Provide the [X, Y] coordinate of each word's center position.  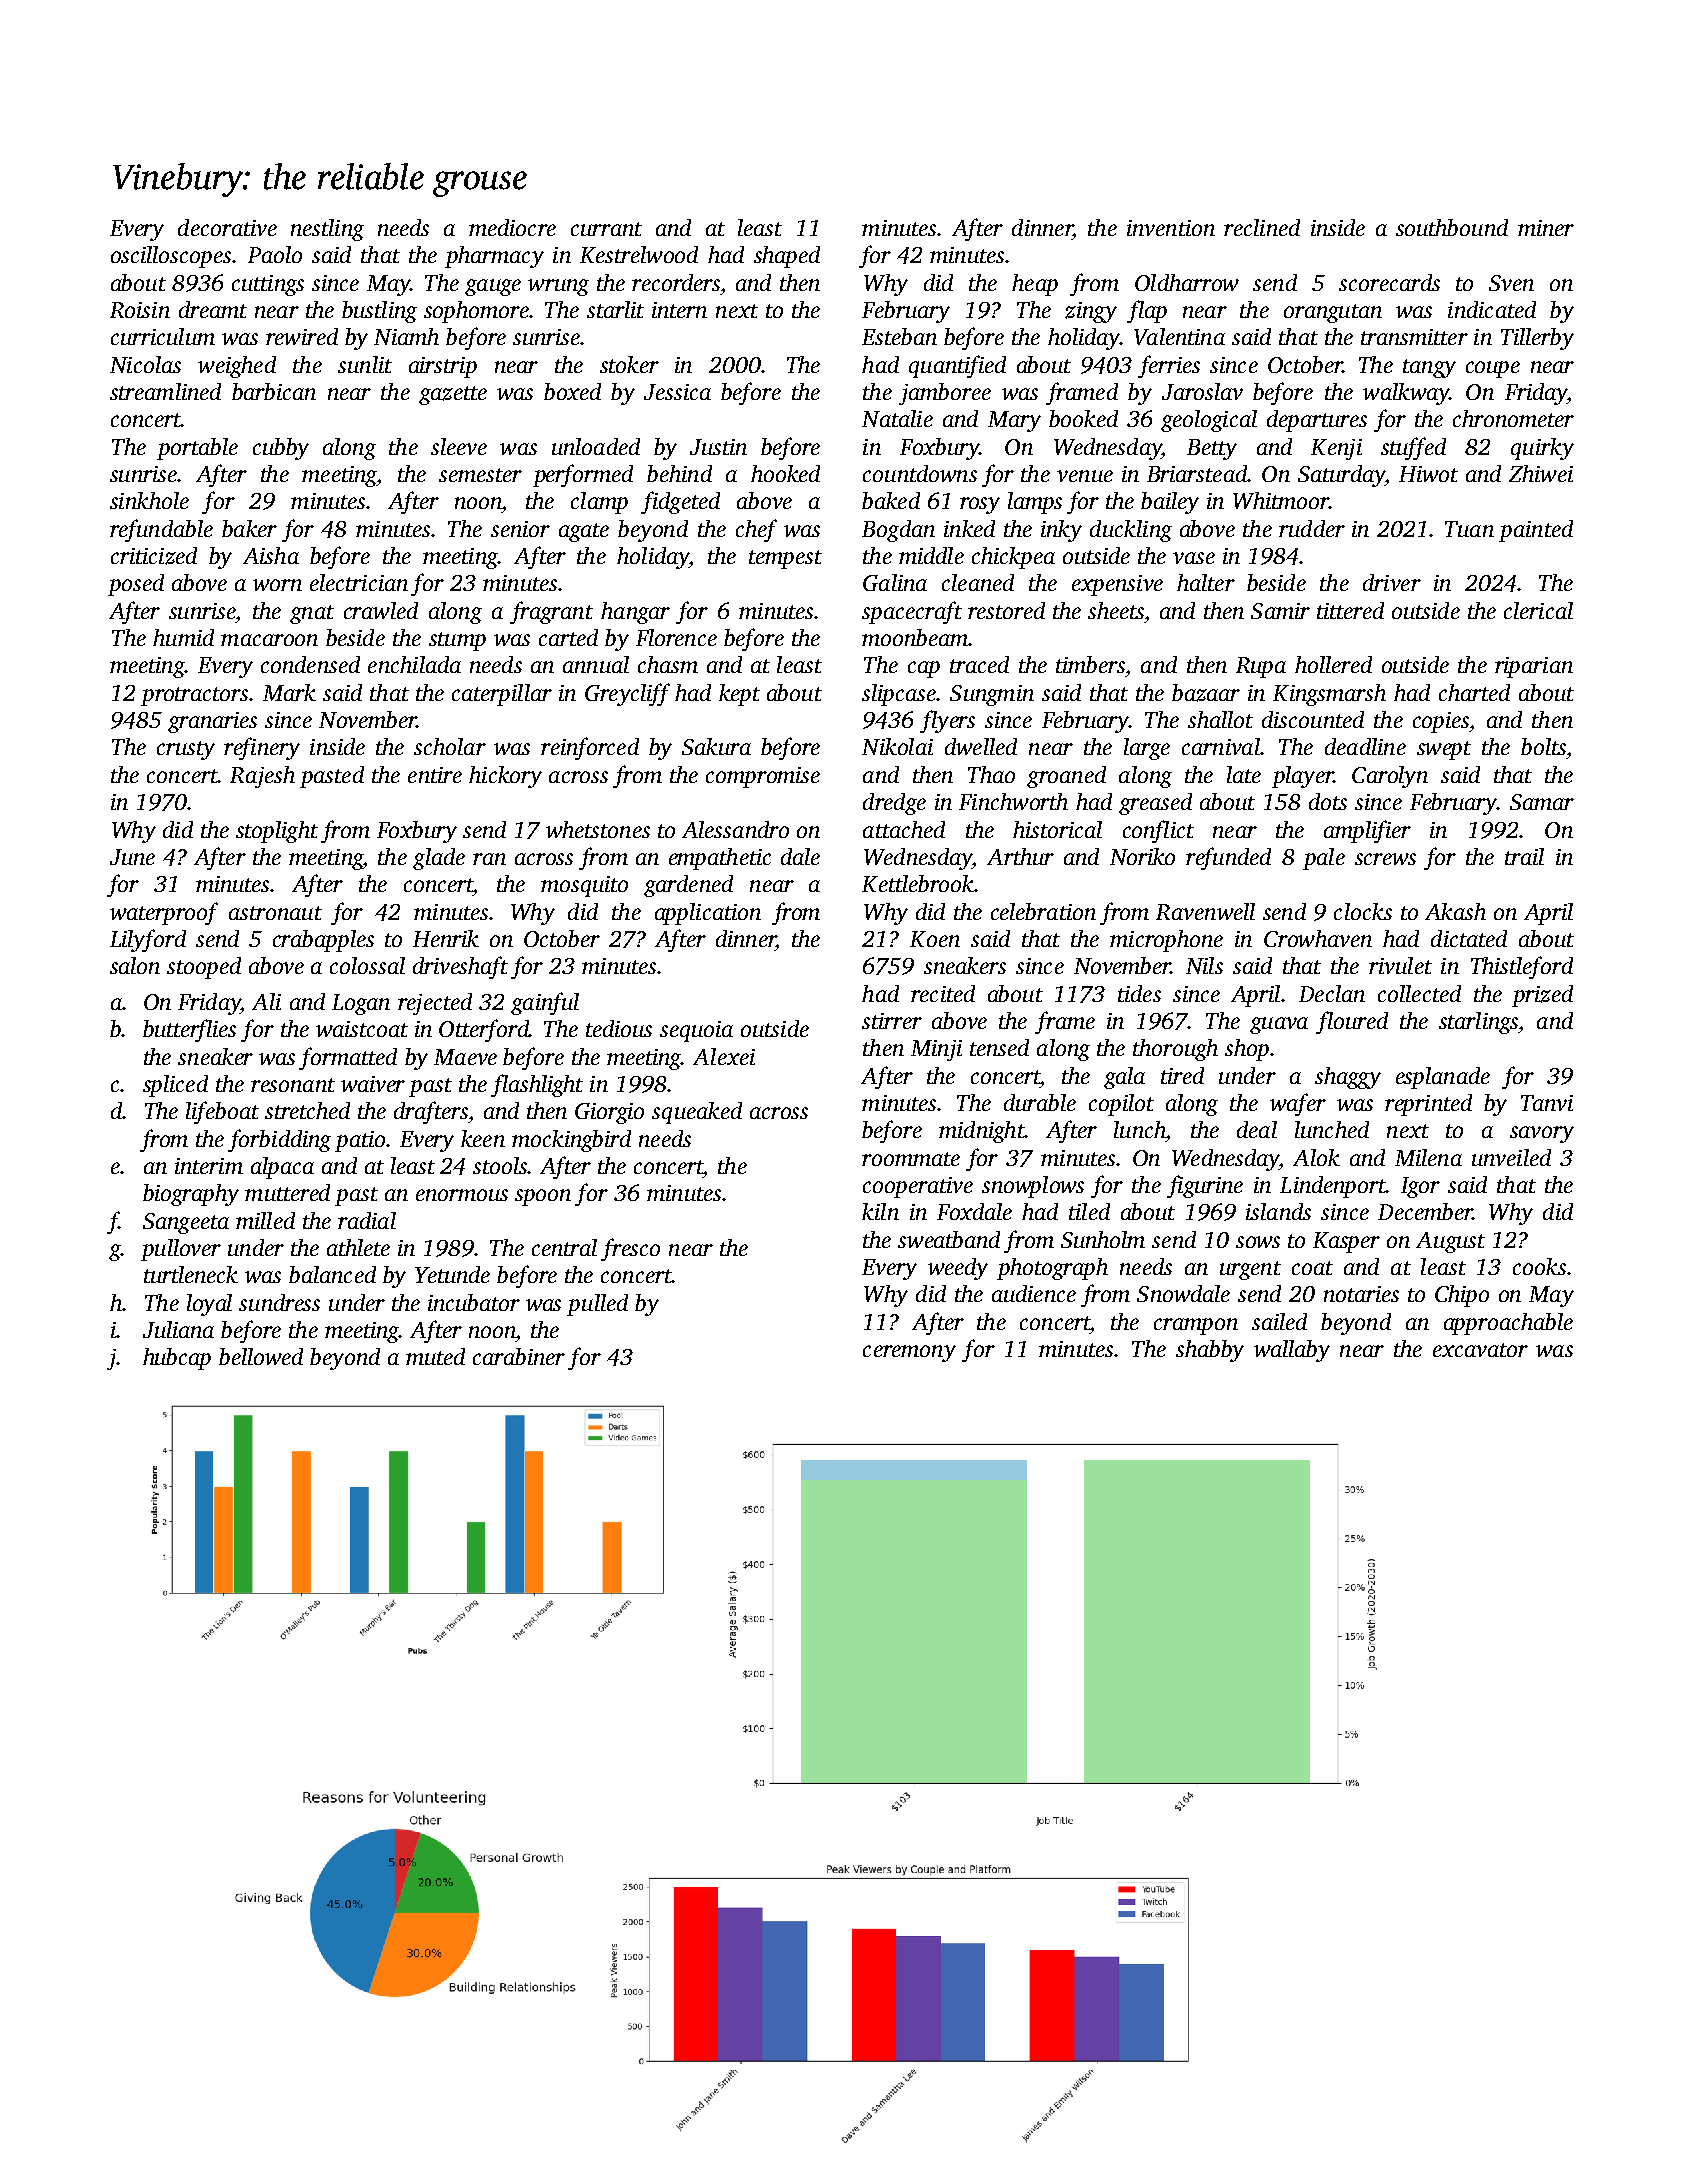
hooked [785, 473]
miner [1546, 228]
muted [435, 1356]
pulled [597, 1305]
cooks [1539, 1266]
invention [1171, 228]
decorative [227, 227]
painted [1536, 531]
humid [183, 637]
